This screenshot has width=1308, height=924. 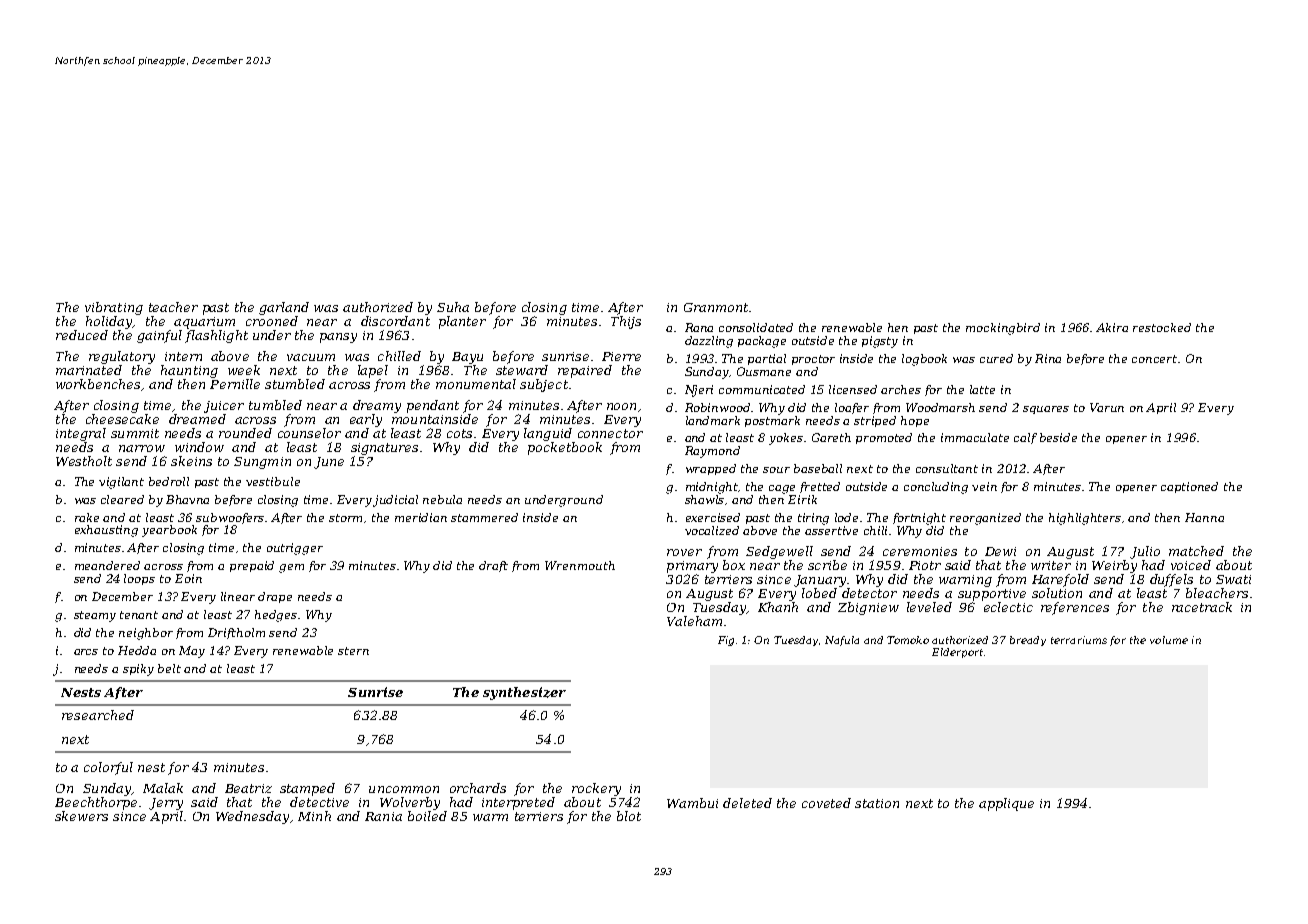 I want to click on volume, so click(x=1169, y=640).
